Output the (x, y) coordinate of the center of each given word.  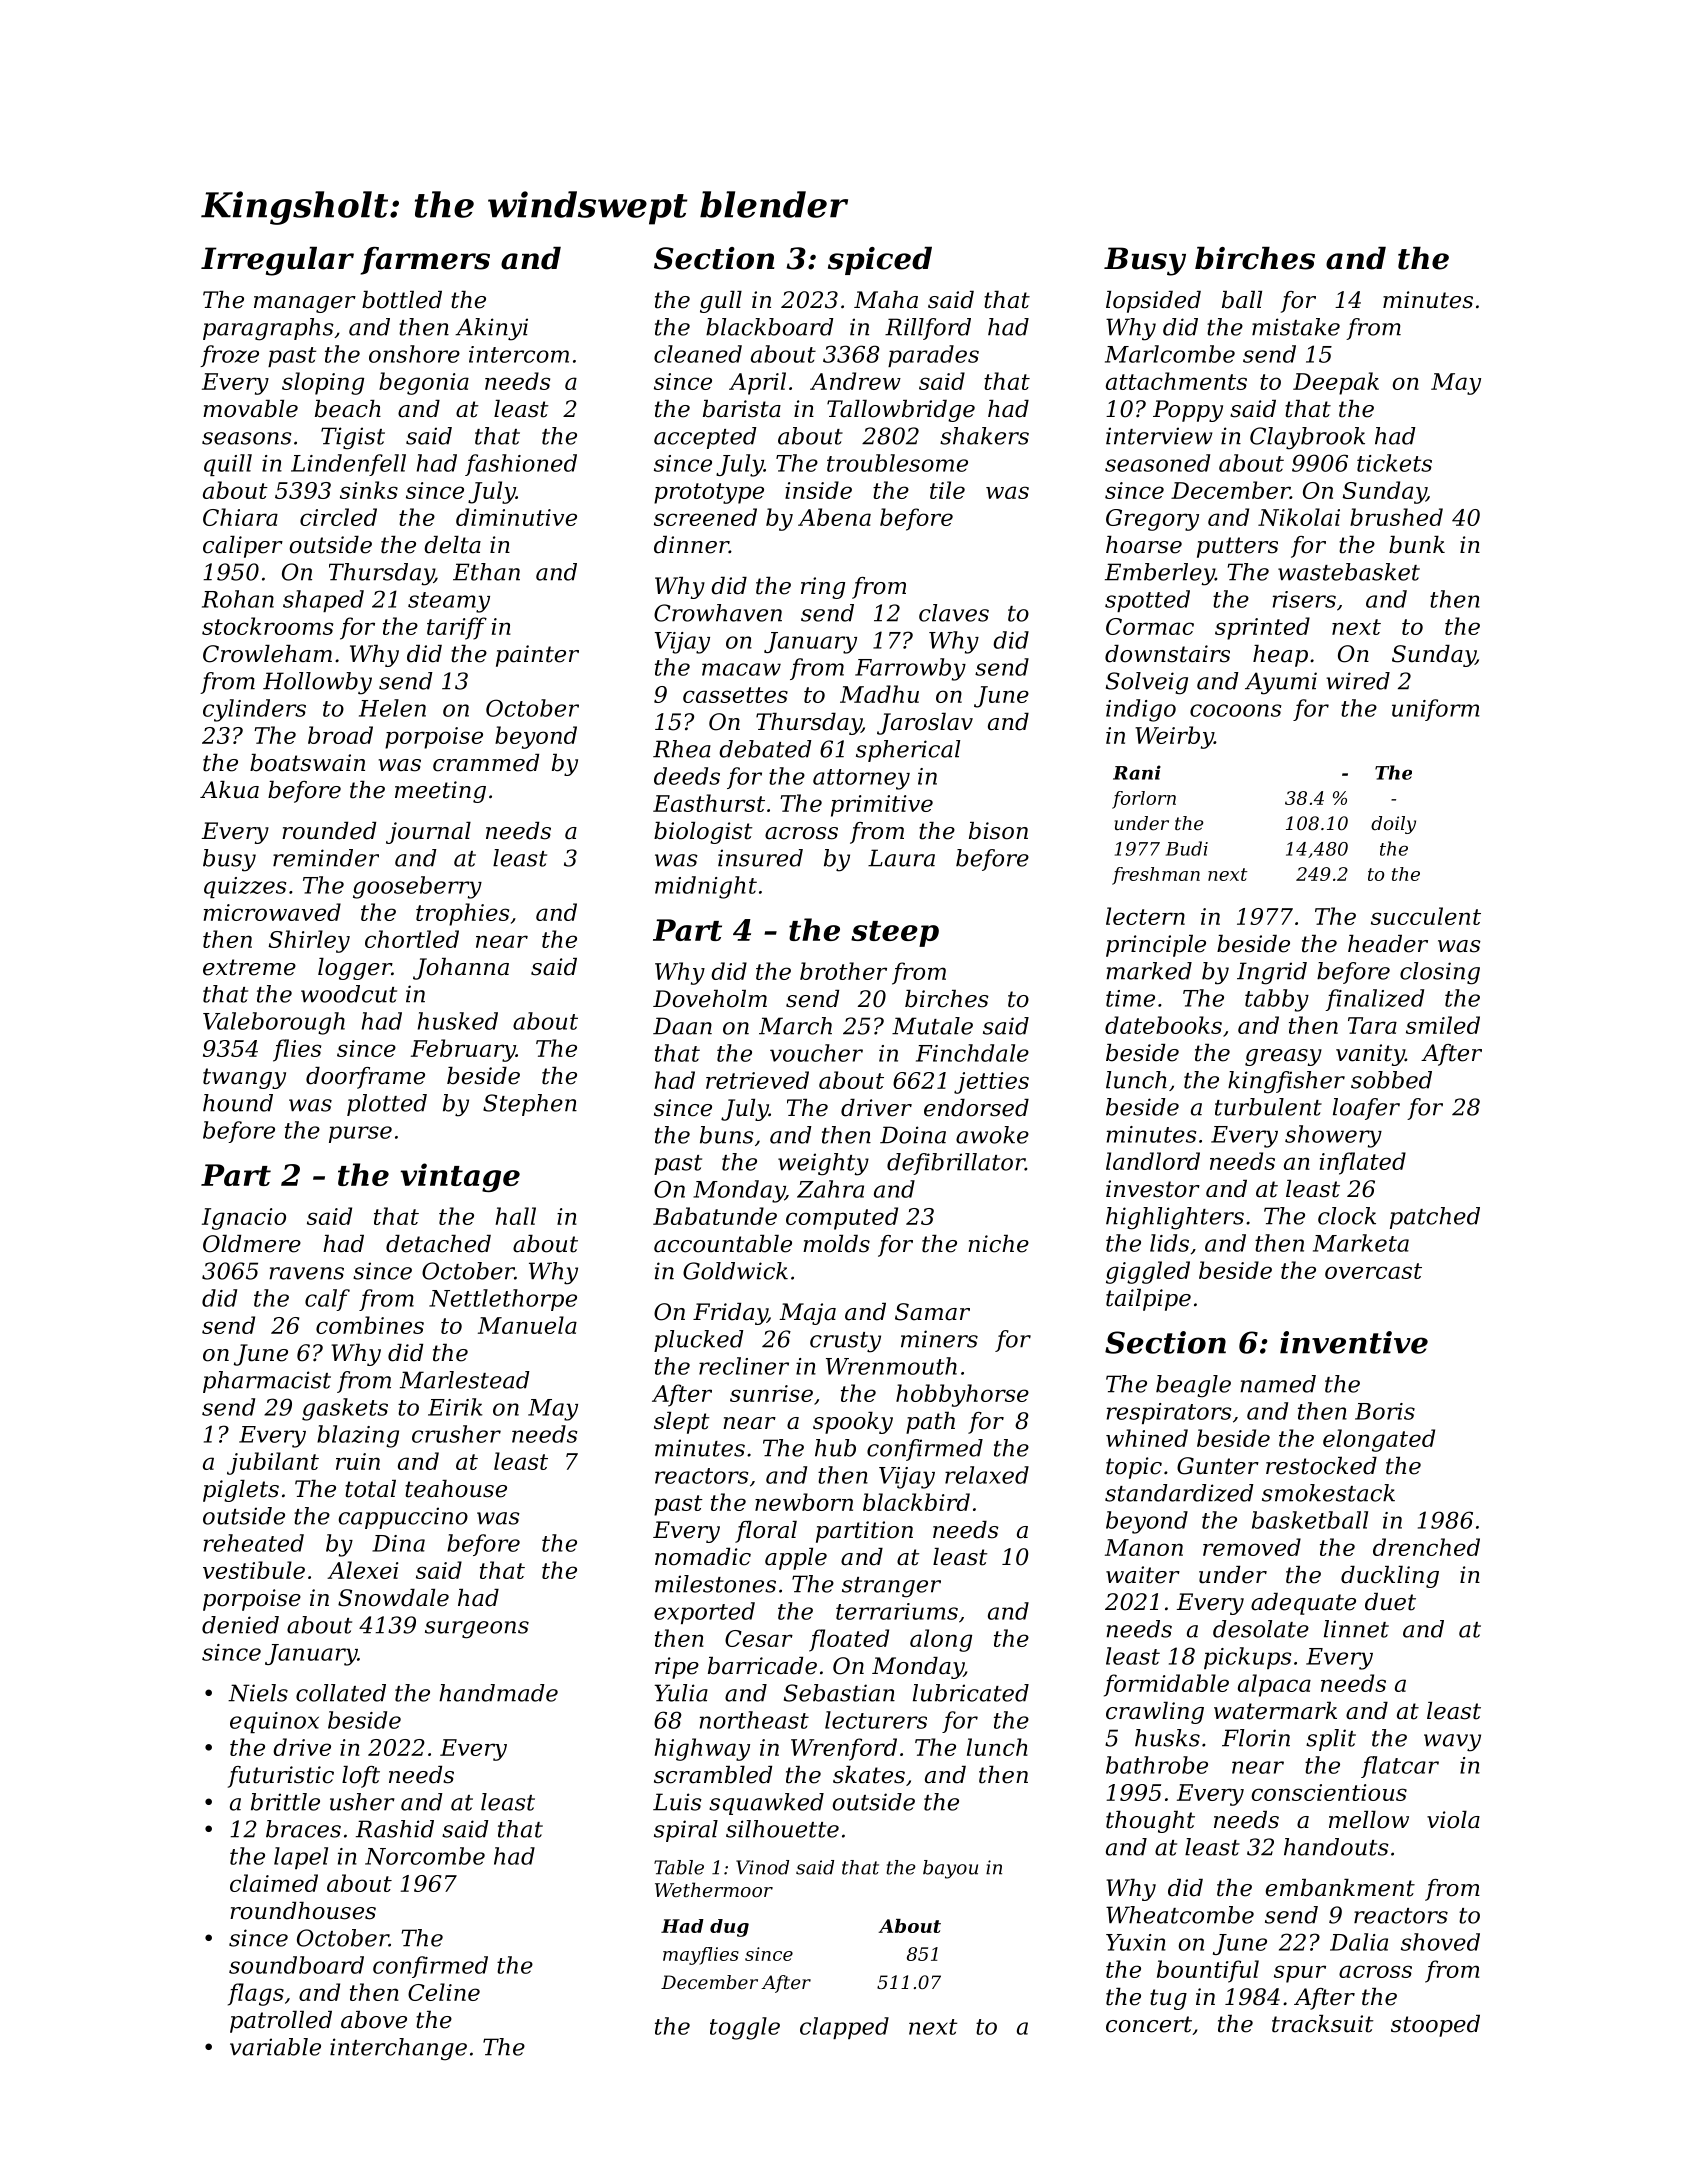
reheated (254, 1543)
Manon (1144, 1547)
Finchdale (972, 1053)
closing (1440, 973)
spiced (880, 261)
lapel (301, 1858)
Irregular (277, 261)
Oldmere (252, 1244)
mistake (1296, 327)
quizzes (245, 887)
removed (1252, 1547)
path (930, 1423)
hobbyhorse (962, 1395)
